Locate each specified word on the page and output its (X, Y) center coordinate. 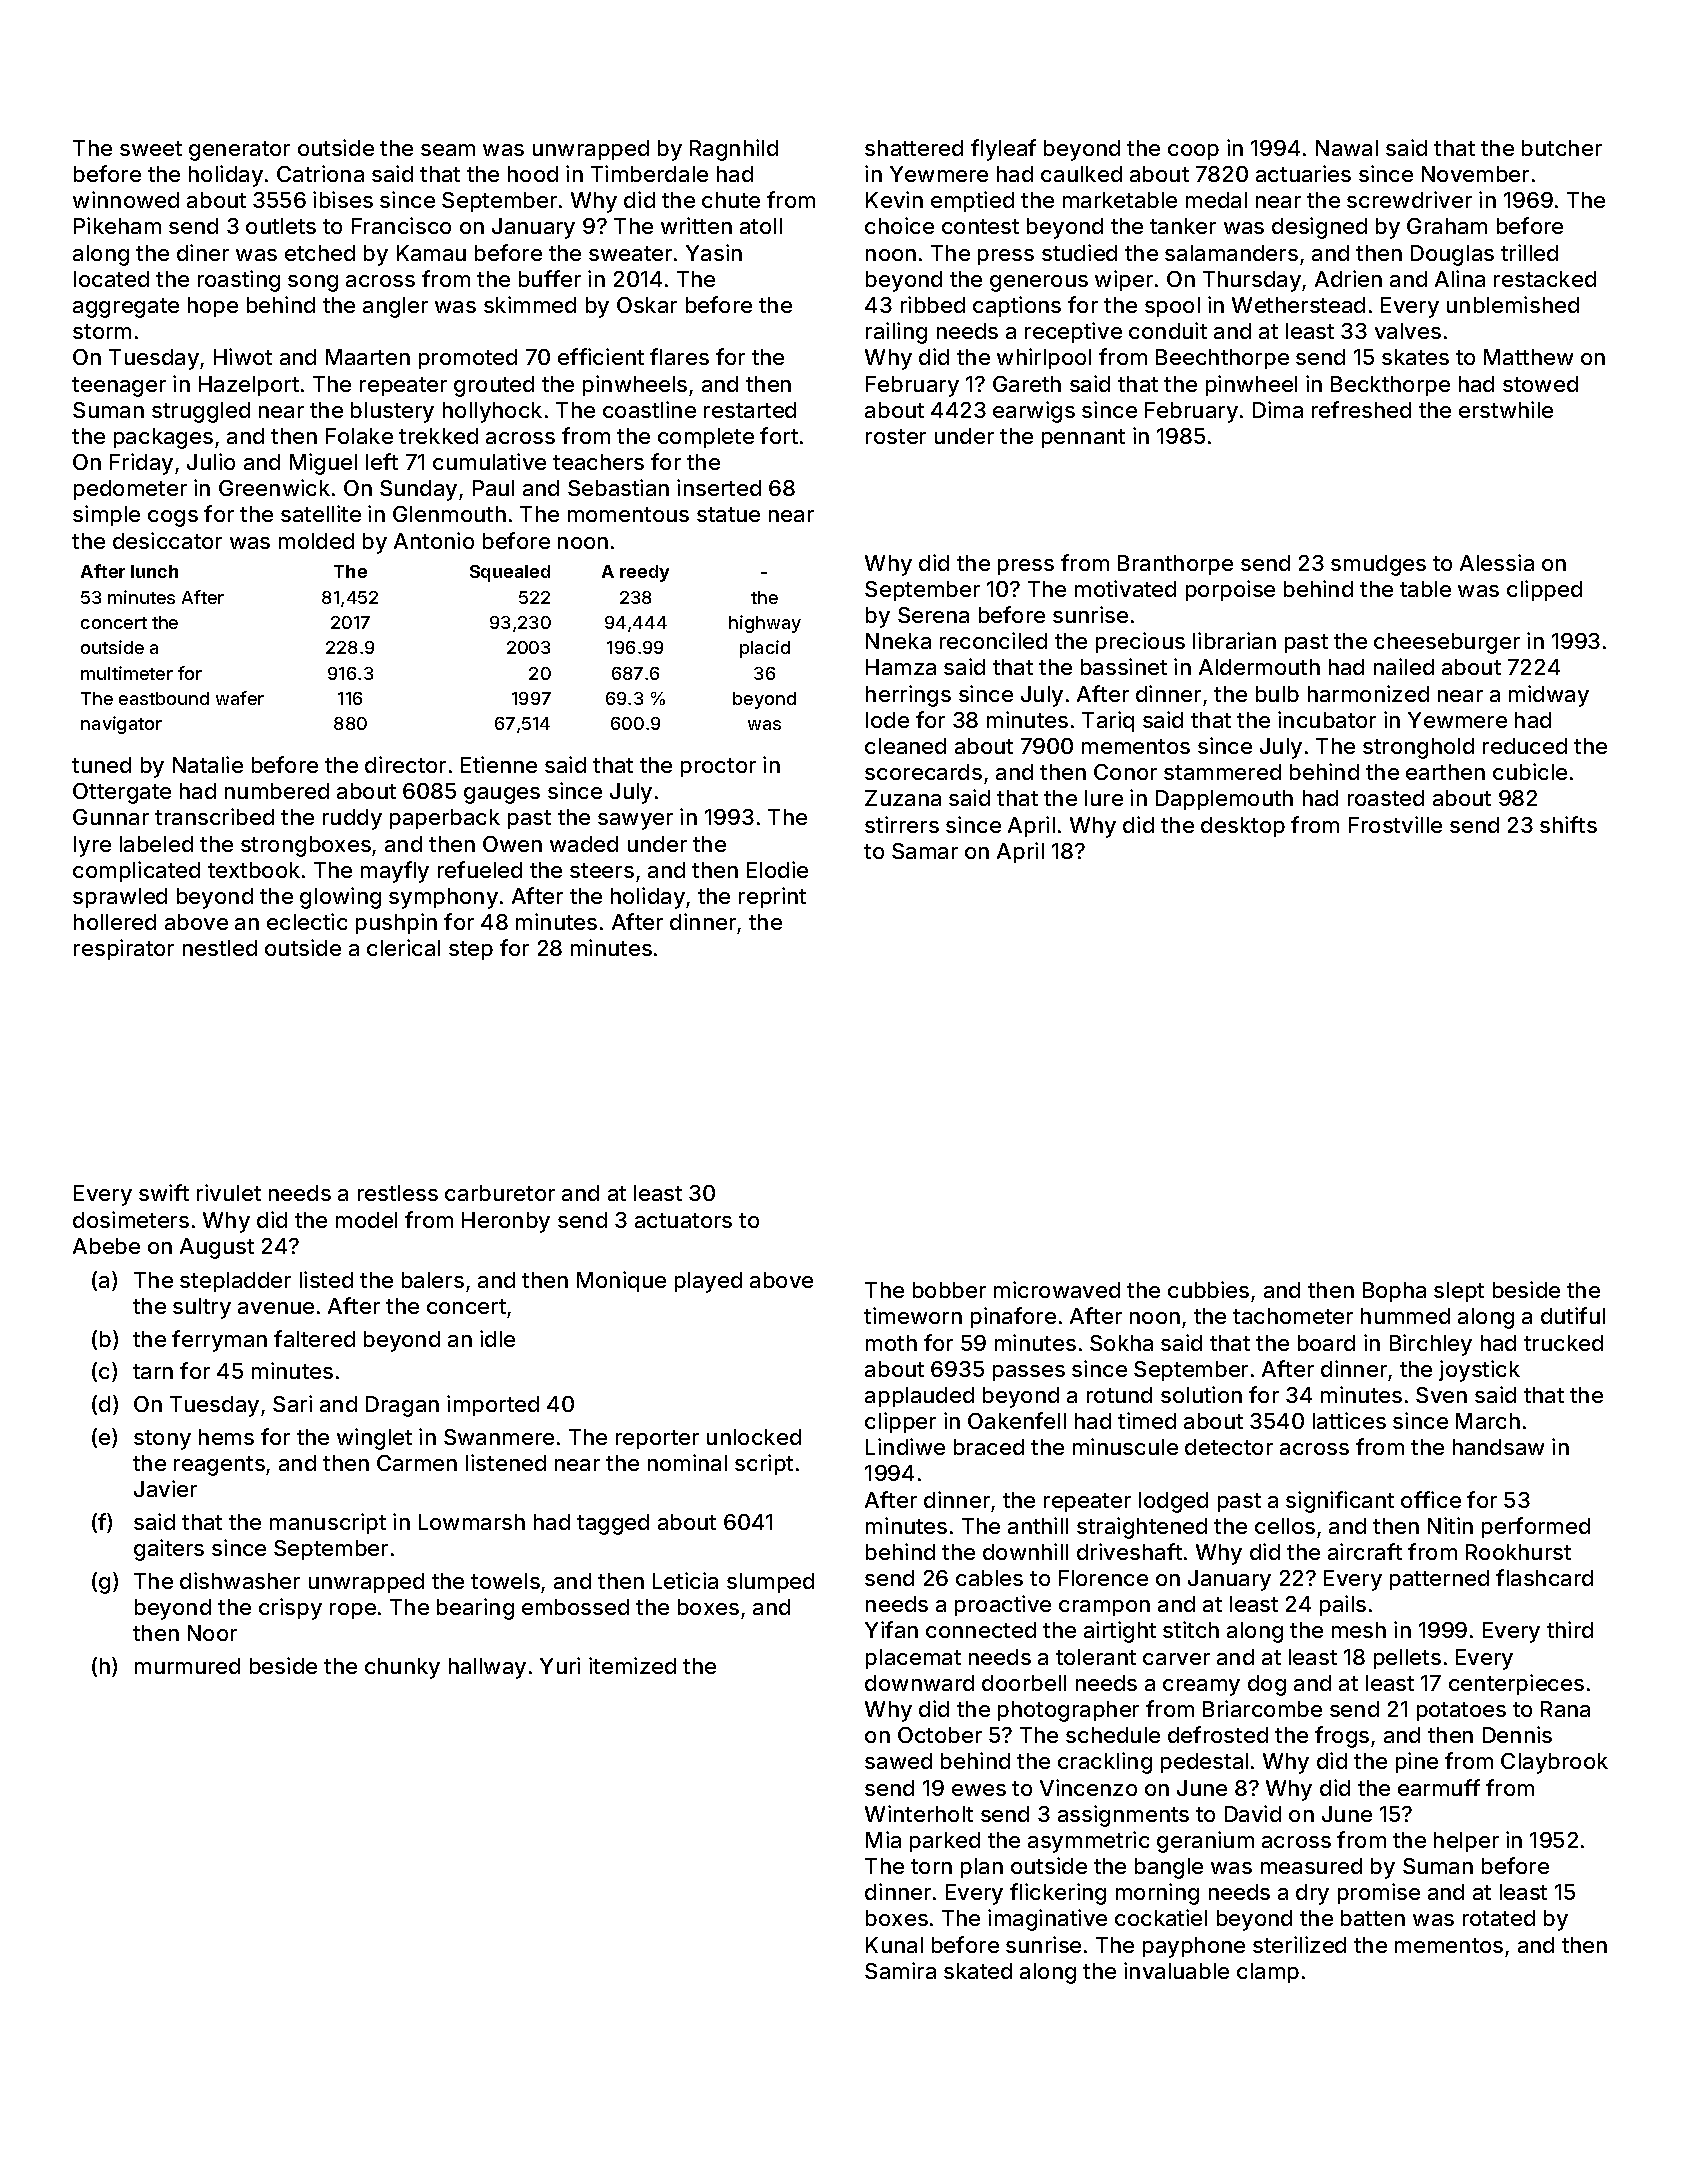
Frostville (1395, 824)
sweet (151, 148)
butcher (1562, 148)
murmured (187, 1666)
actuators (683, 1220)
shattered (914, 148)
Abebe (106, 1246)
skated (978, 1971)
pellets (1407, 1659)
